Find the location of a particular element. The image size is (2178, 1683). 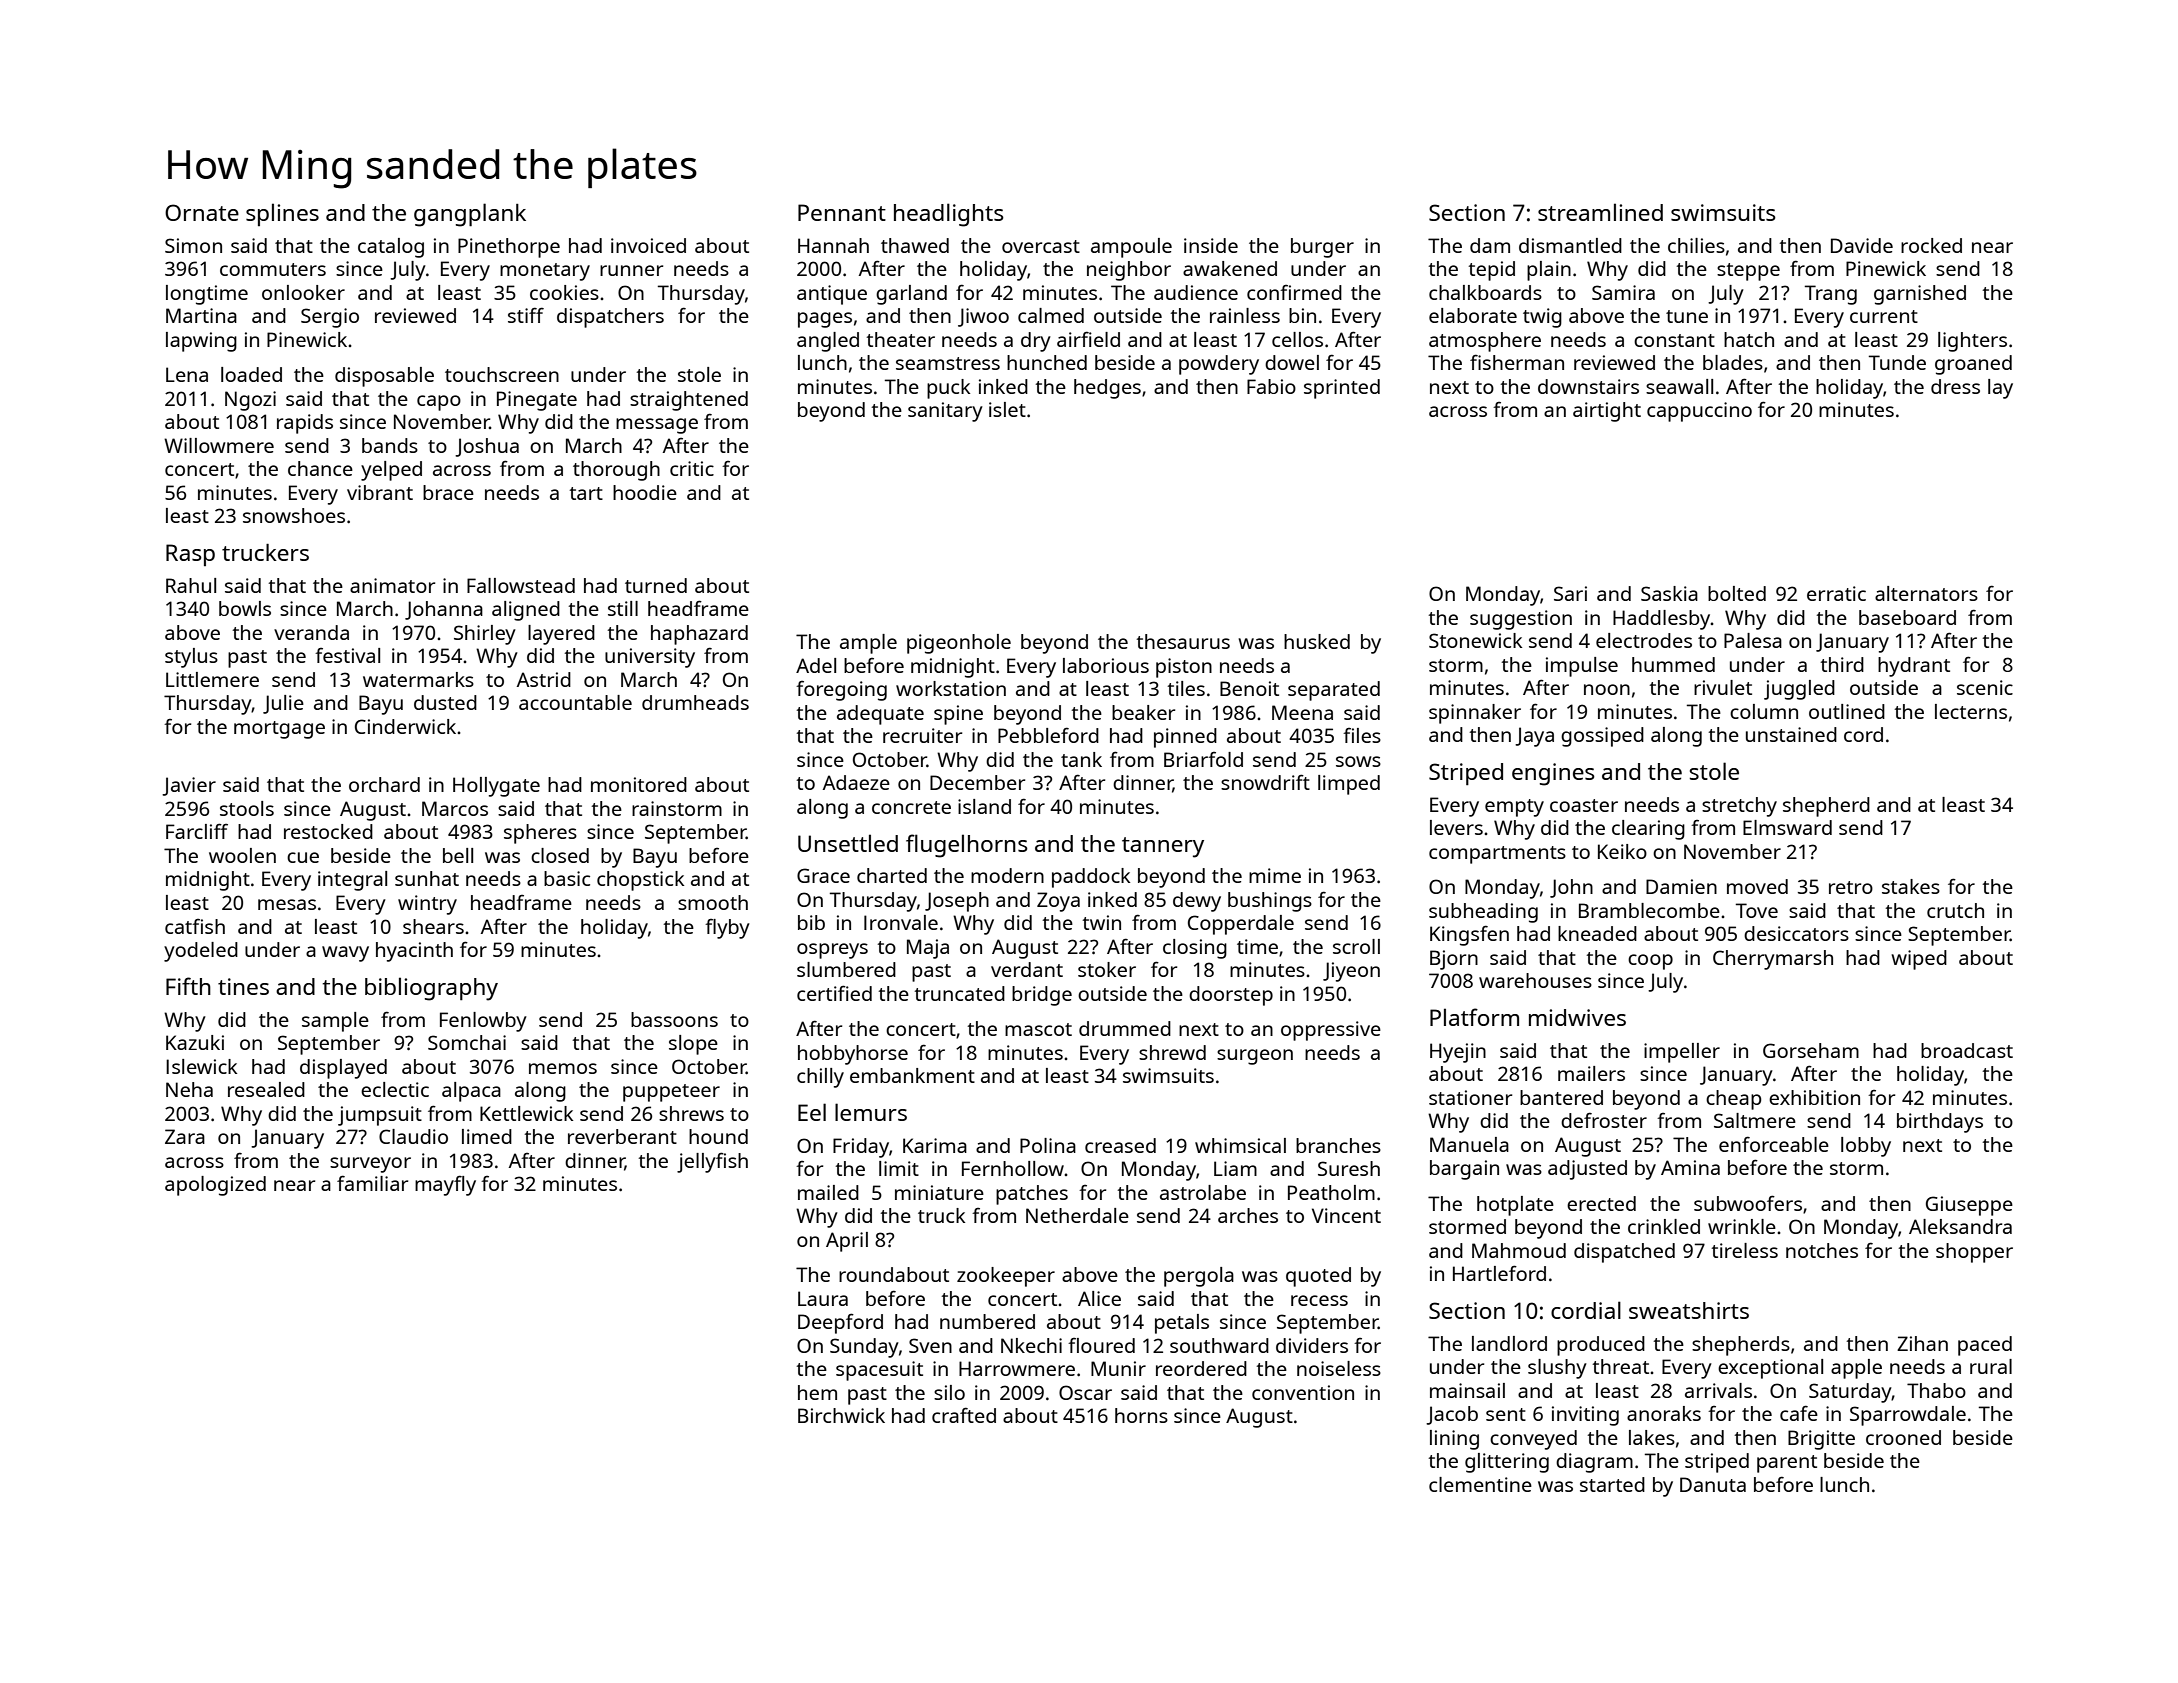

Oscar is located at coordinates (1085, 1392).
